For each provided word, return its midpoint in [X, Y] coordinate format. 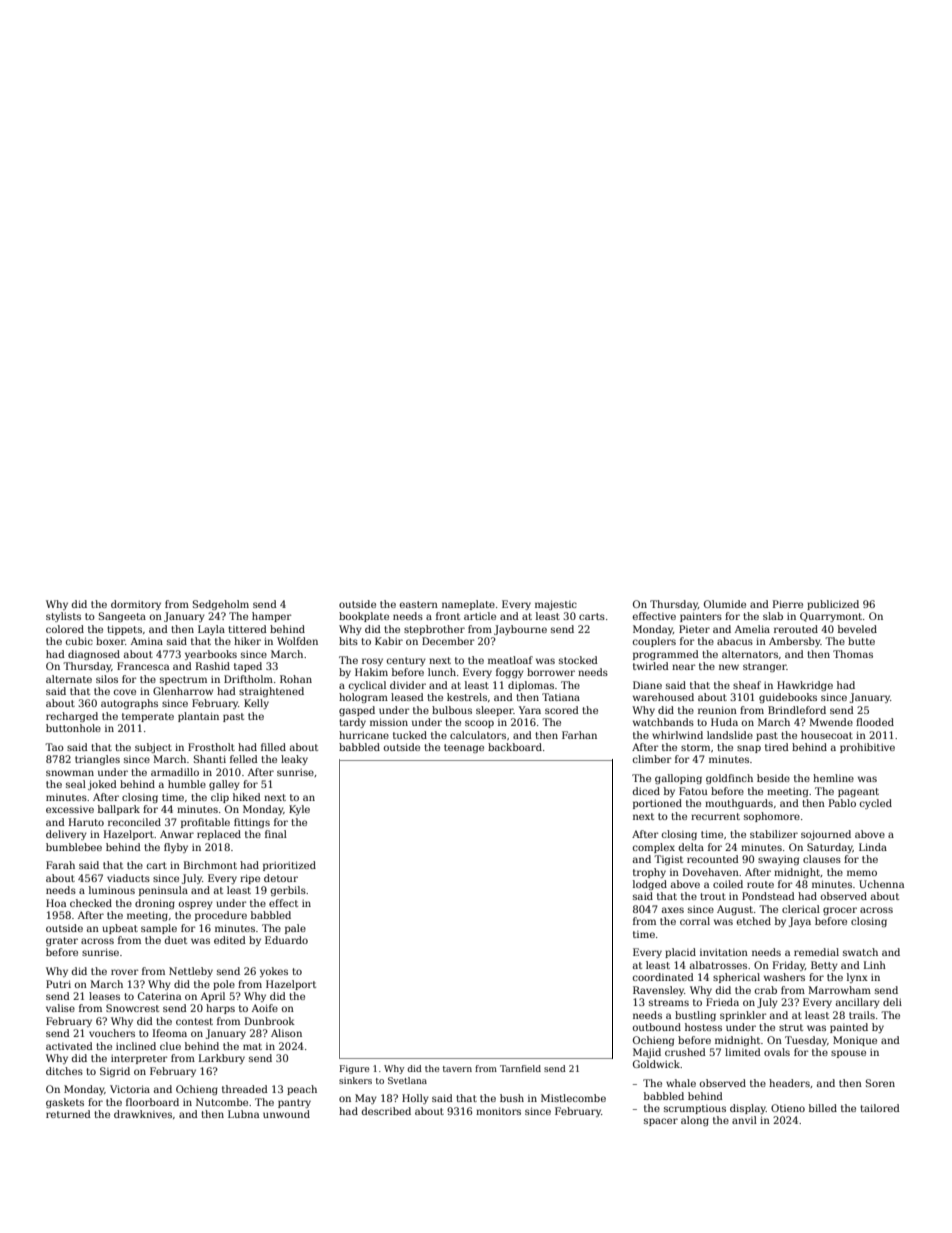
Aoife [265, 1008]
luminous [112, 890]
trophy [649, 873]
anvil [744, 1120]
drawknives [143, 1114]
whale [681, 1083]
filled [273, 747]
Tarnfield [520, 1068]
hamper [272, 617]
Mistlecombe [573, 1098]
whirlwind [677, 735]
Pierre [788, 604]
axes [673, 910]
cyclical [367, 686]
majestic [556, 605]
